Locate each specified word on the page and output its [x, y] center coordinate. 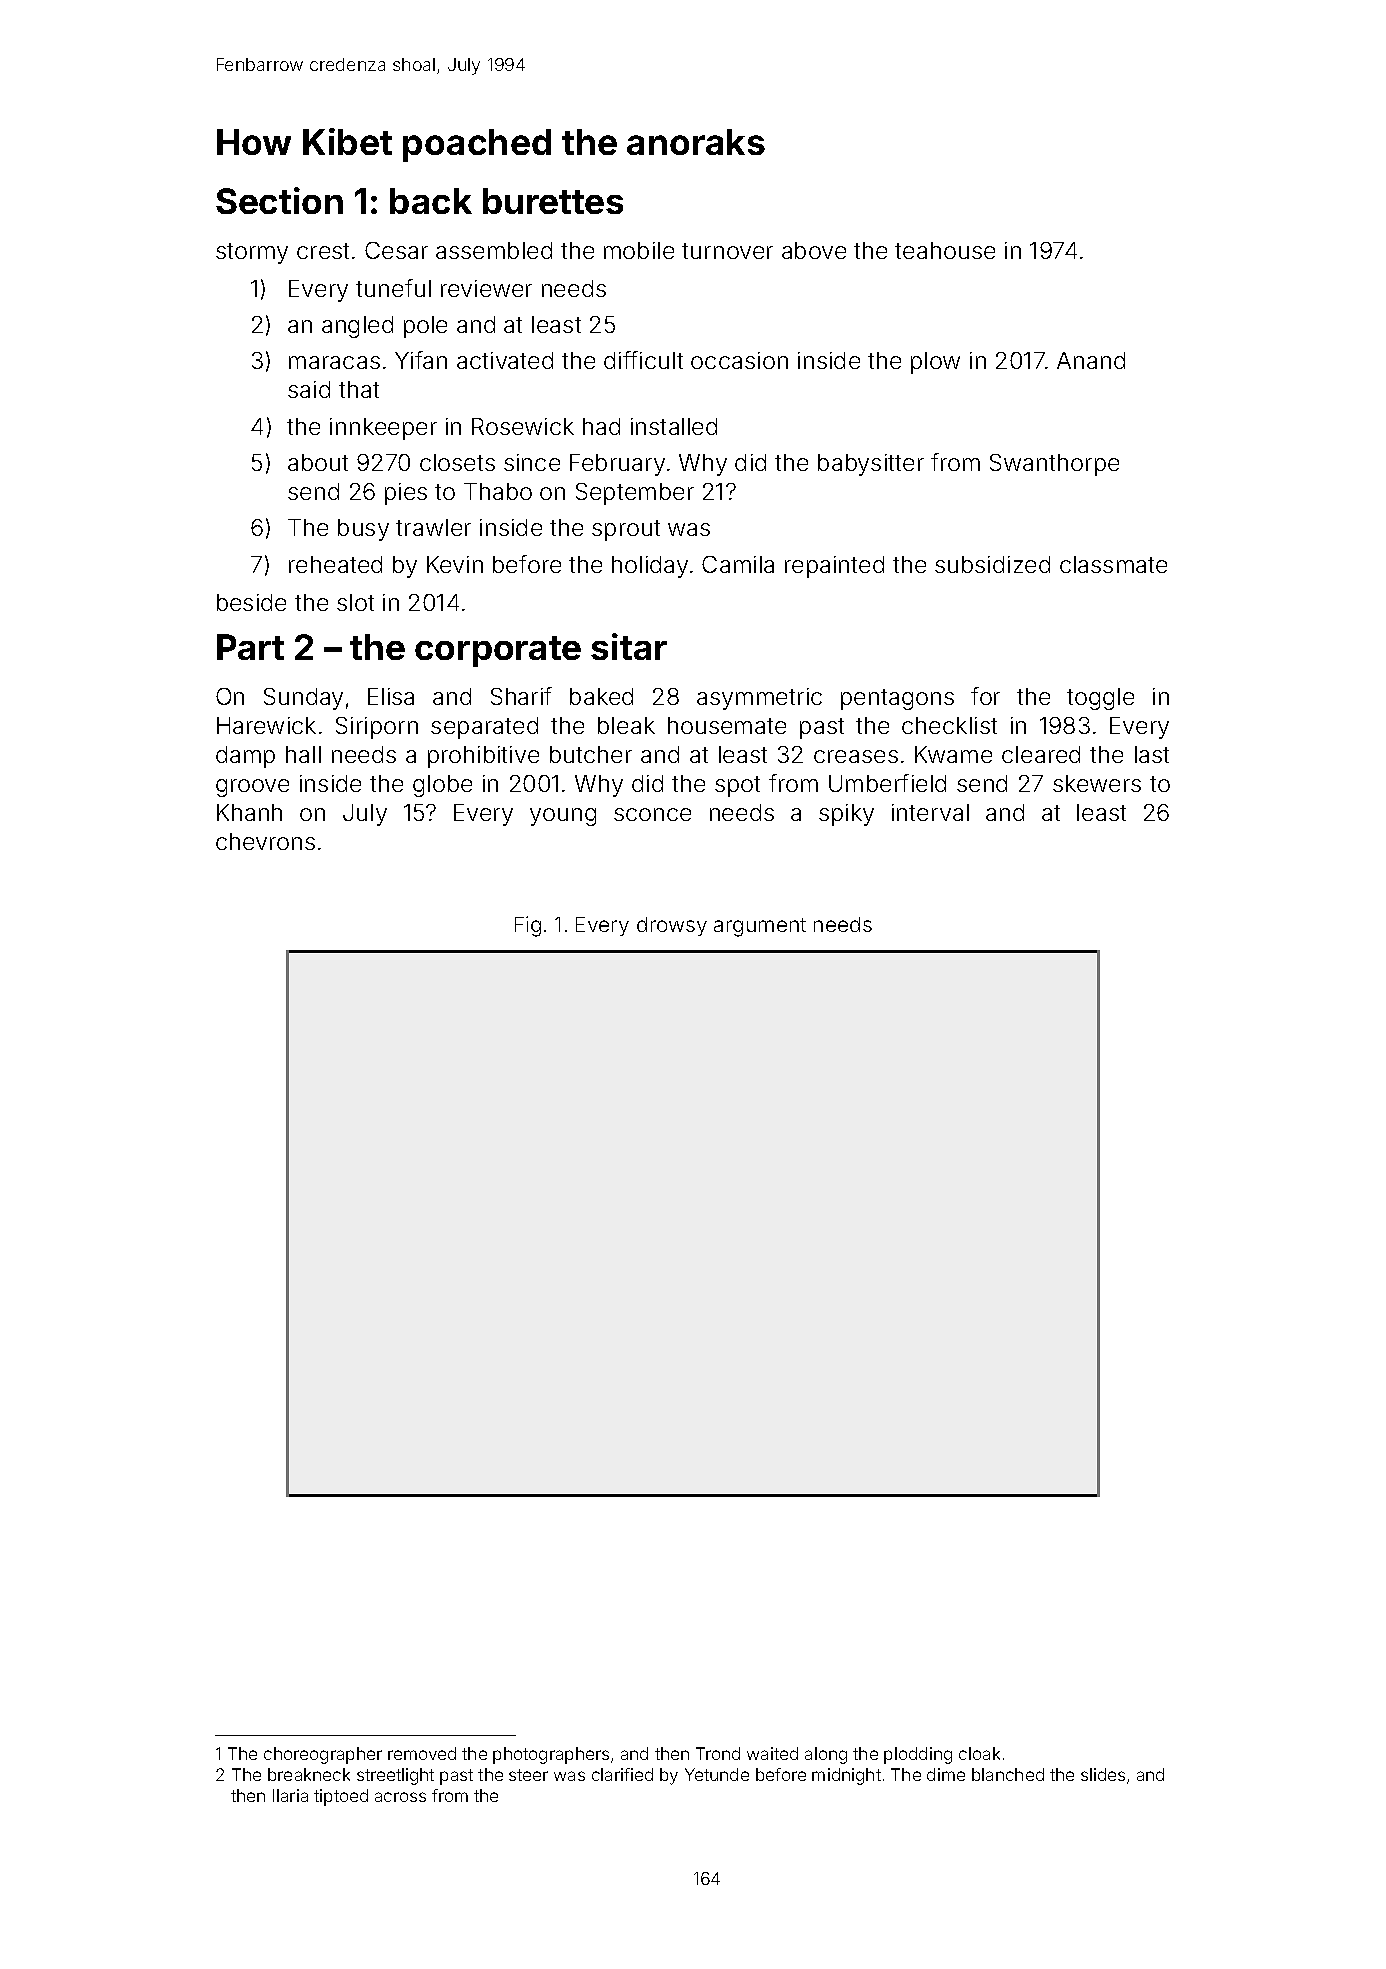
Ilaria [290, 1795]
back [431, 201]
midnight [846, 1776]
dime [946, 1774]
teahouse [945, 250]
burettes [553, 201]
